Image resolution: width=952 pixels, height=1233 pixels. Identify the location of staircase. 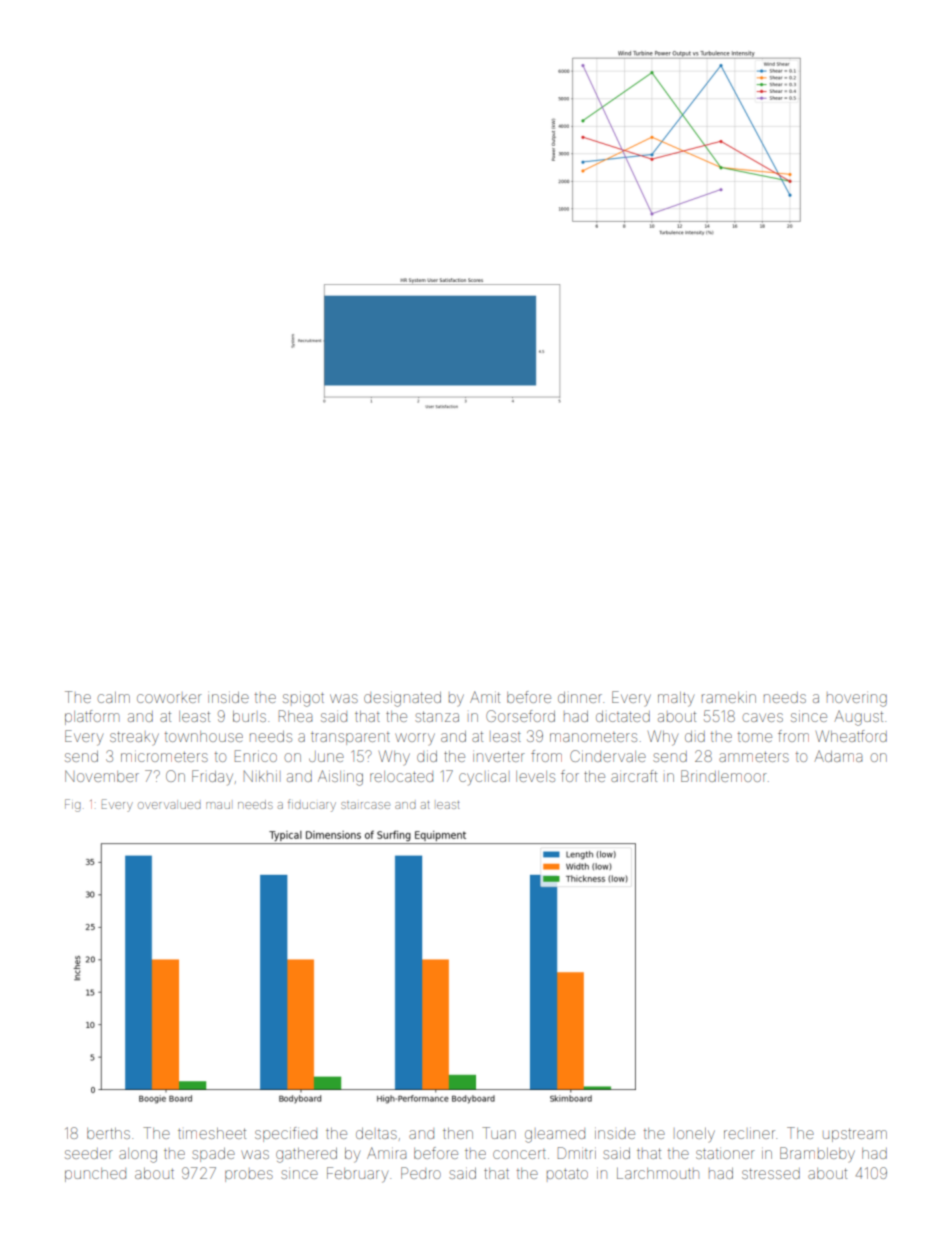
(365, 805).
